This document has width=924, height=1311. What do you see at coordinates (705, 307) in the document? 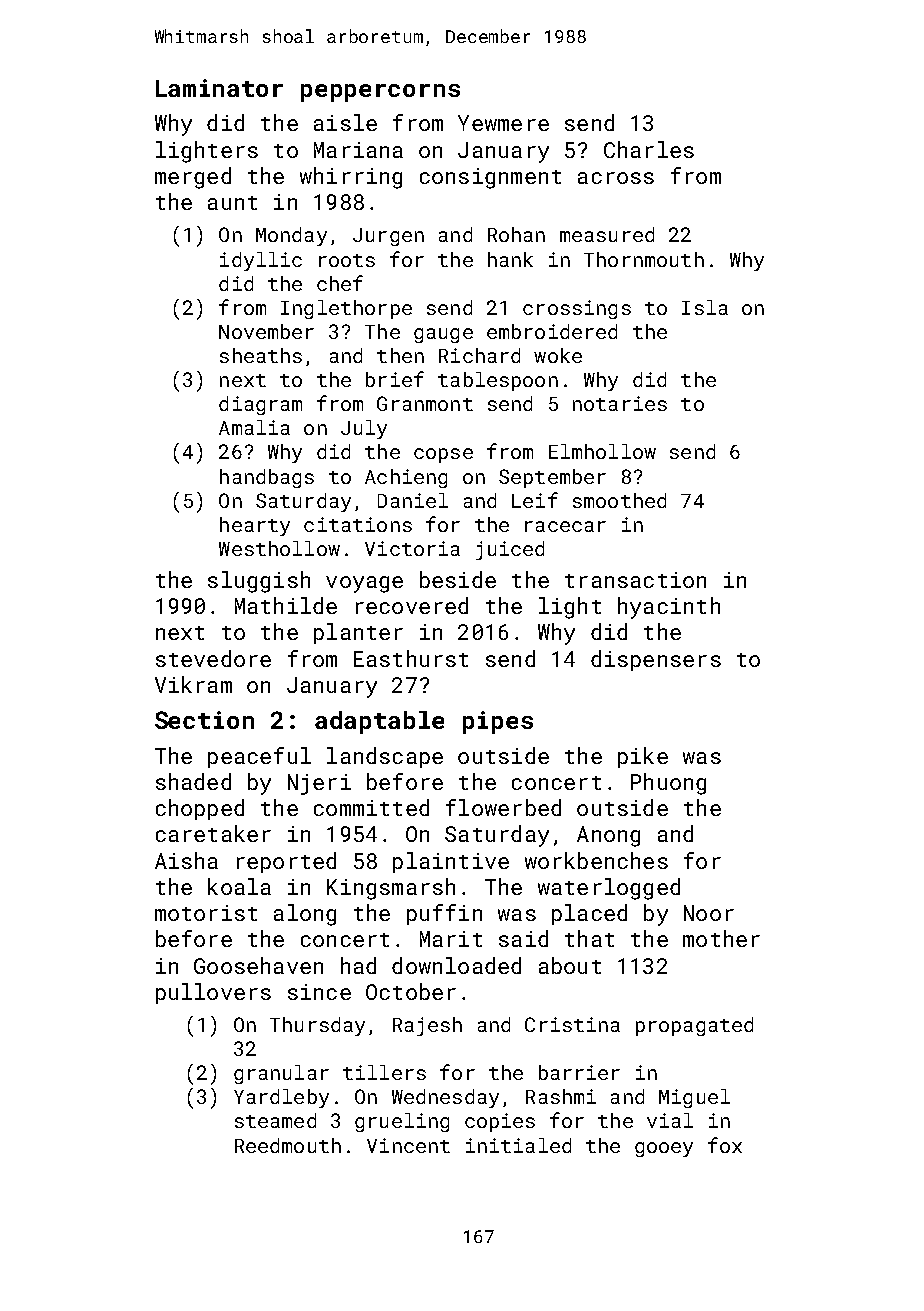
I see `Isla` at bounding box center [705, 307].
